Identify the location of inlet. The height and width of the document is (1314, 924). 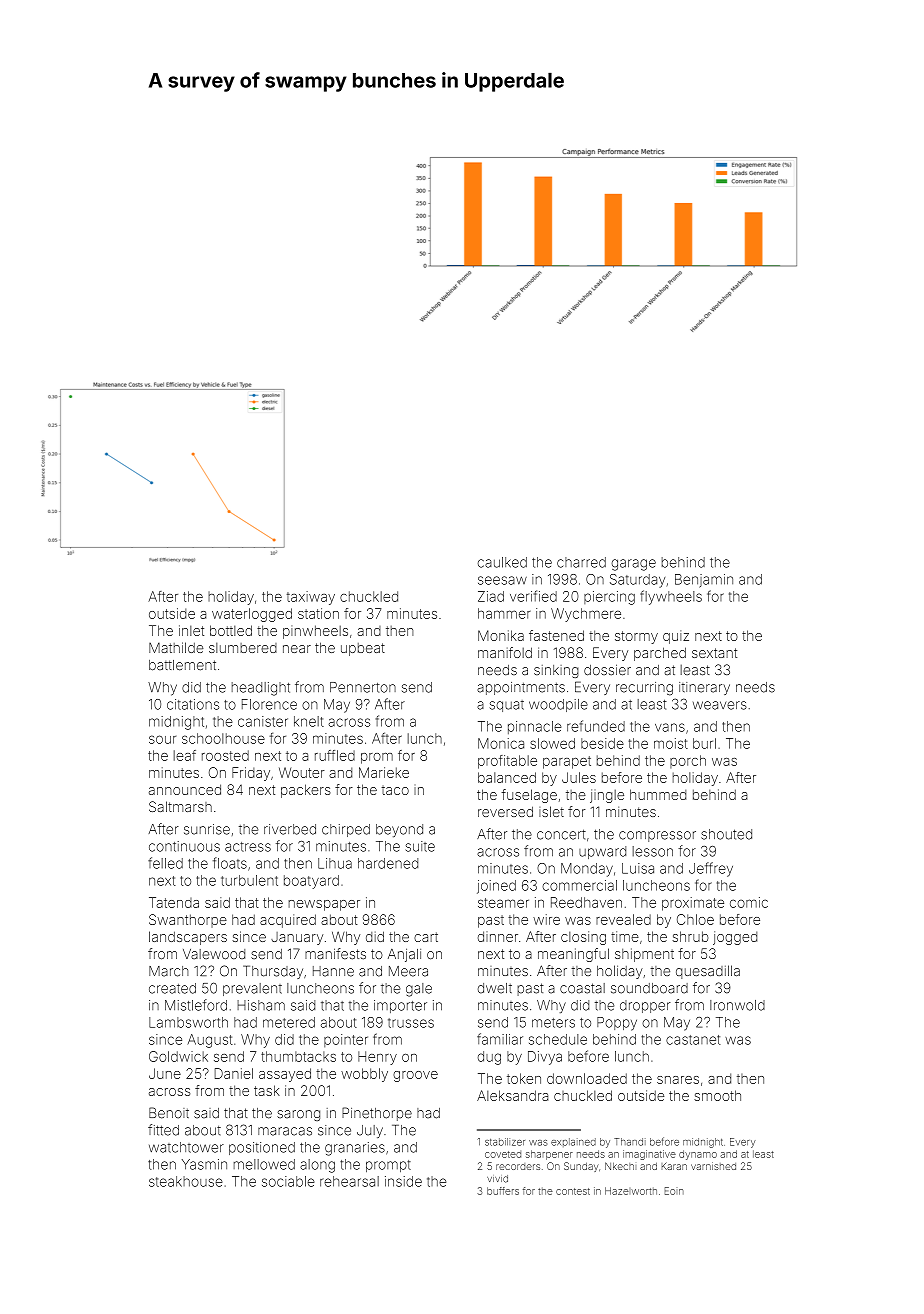
(191, 630).
